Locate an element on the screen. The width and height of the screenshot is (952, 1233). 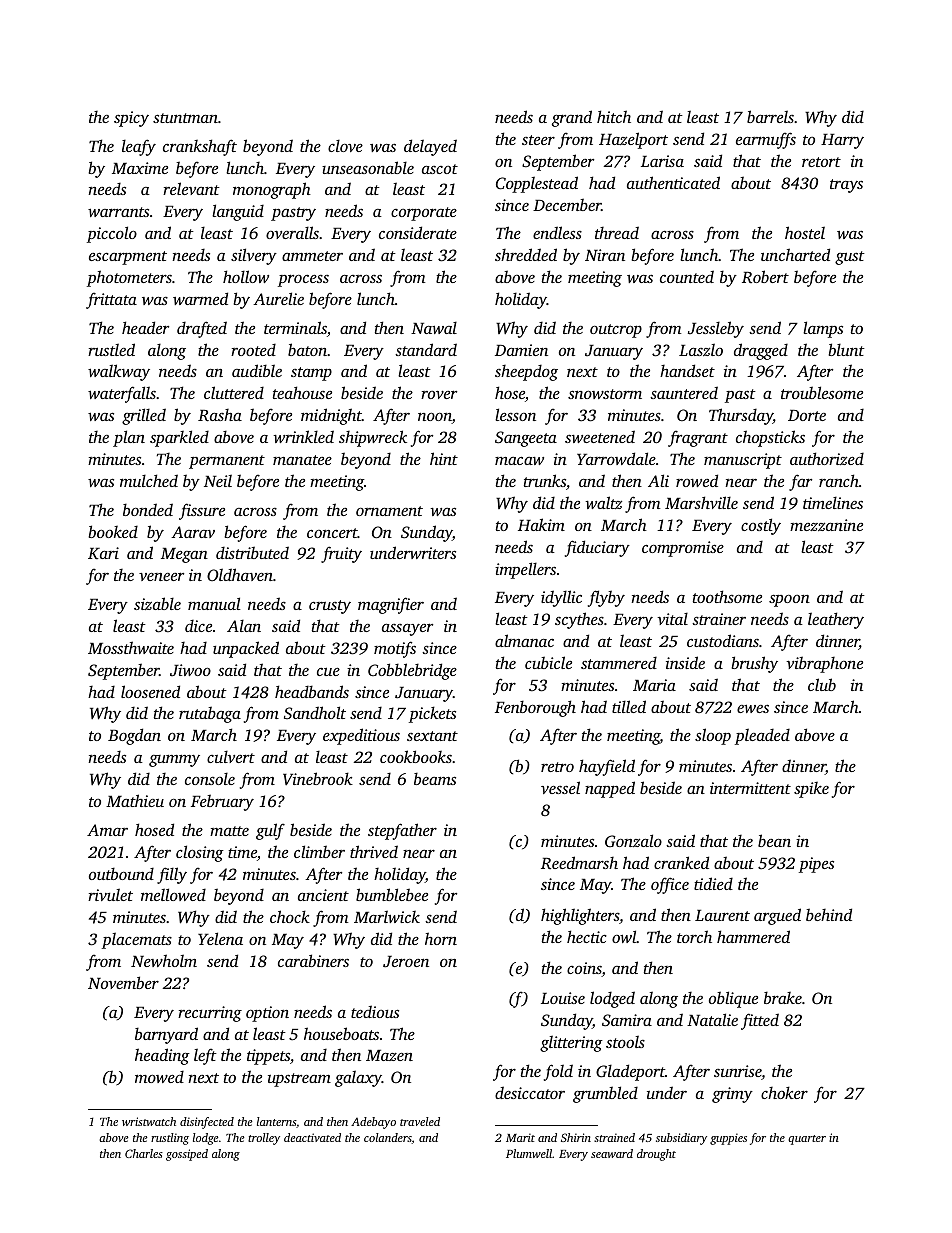
Copplestead is located at coordinates (537, 184).
